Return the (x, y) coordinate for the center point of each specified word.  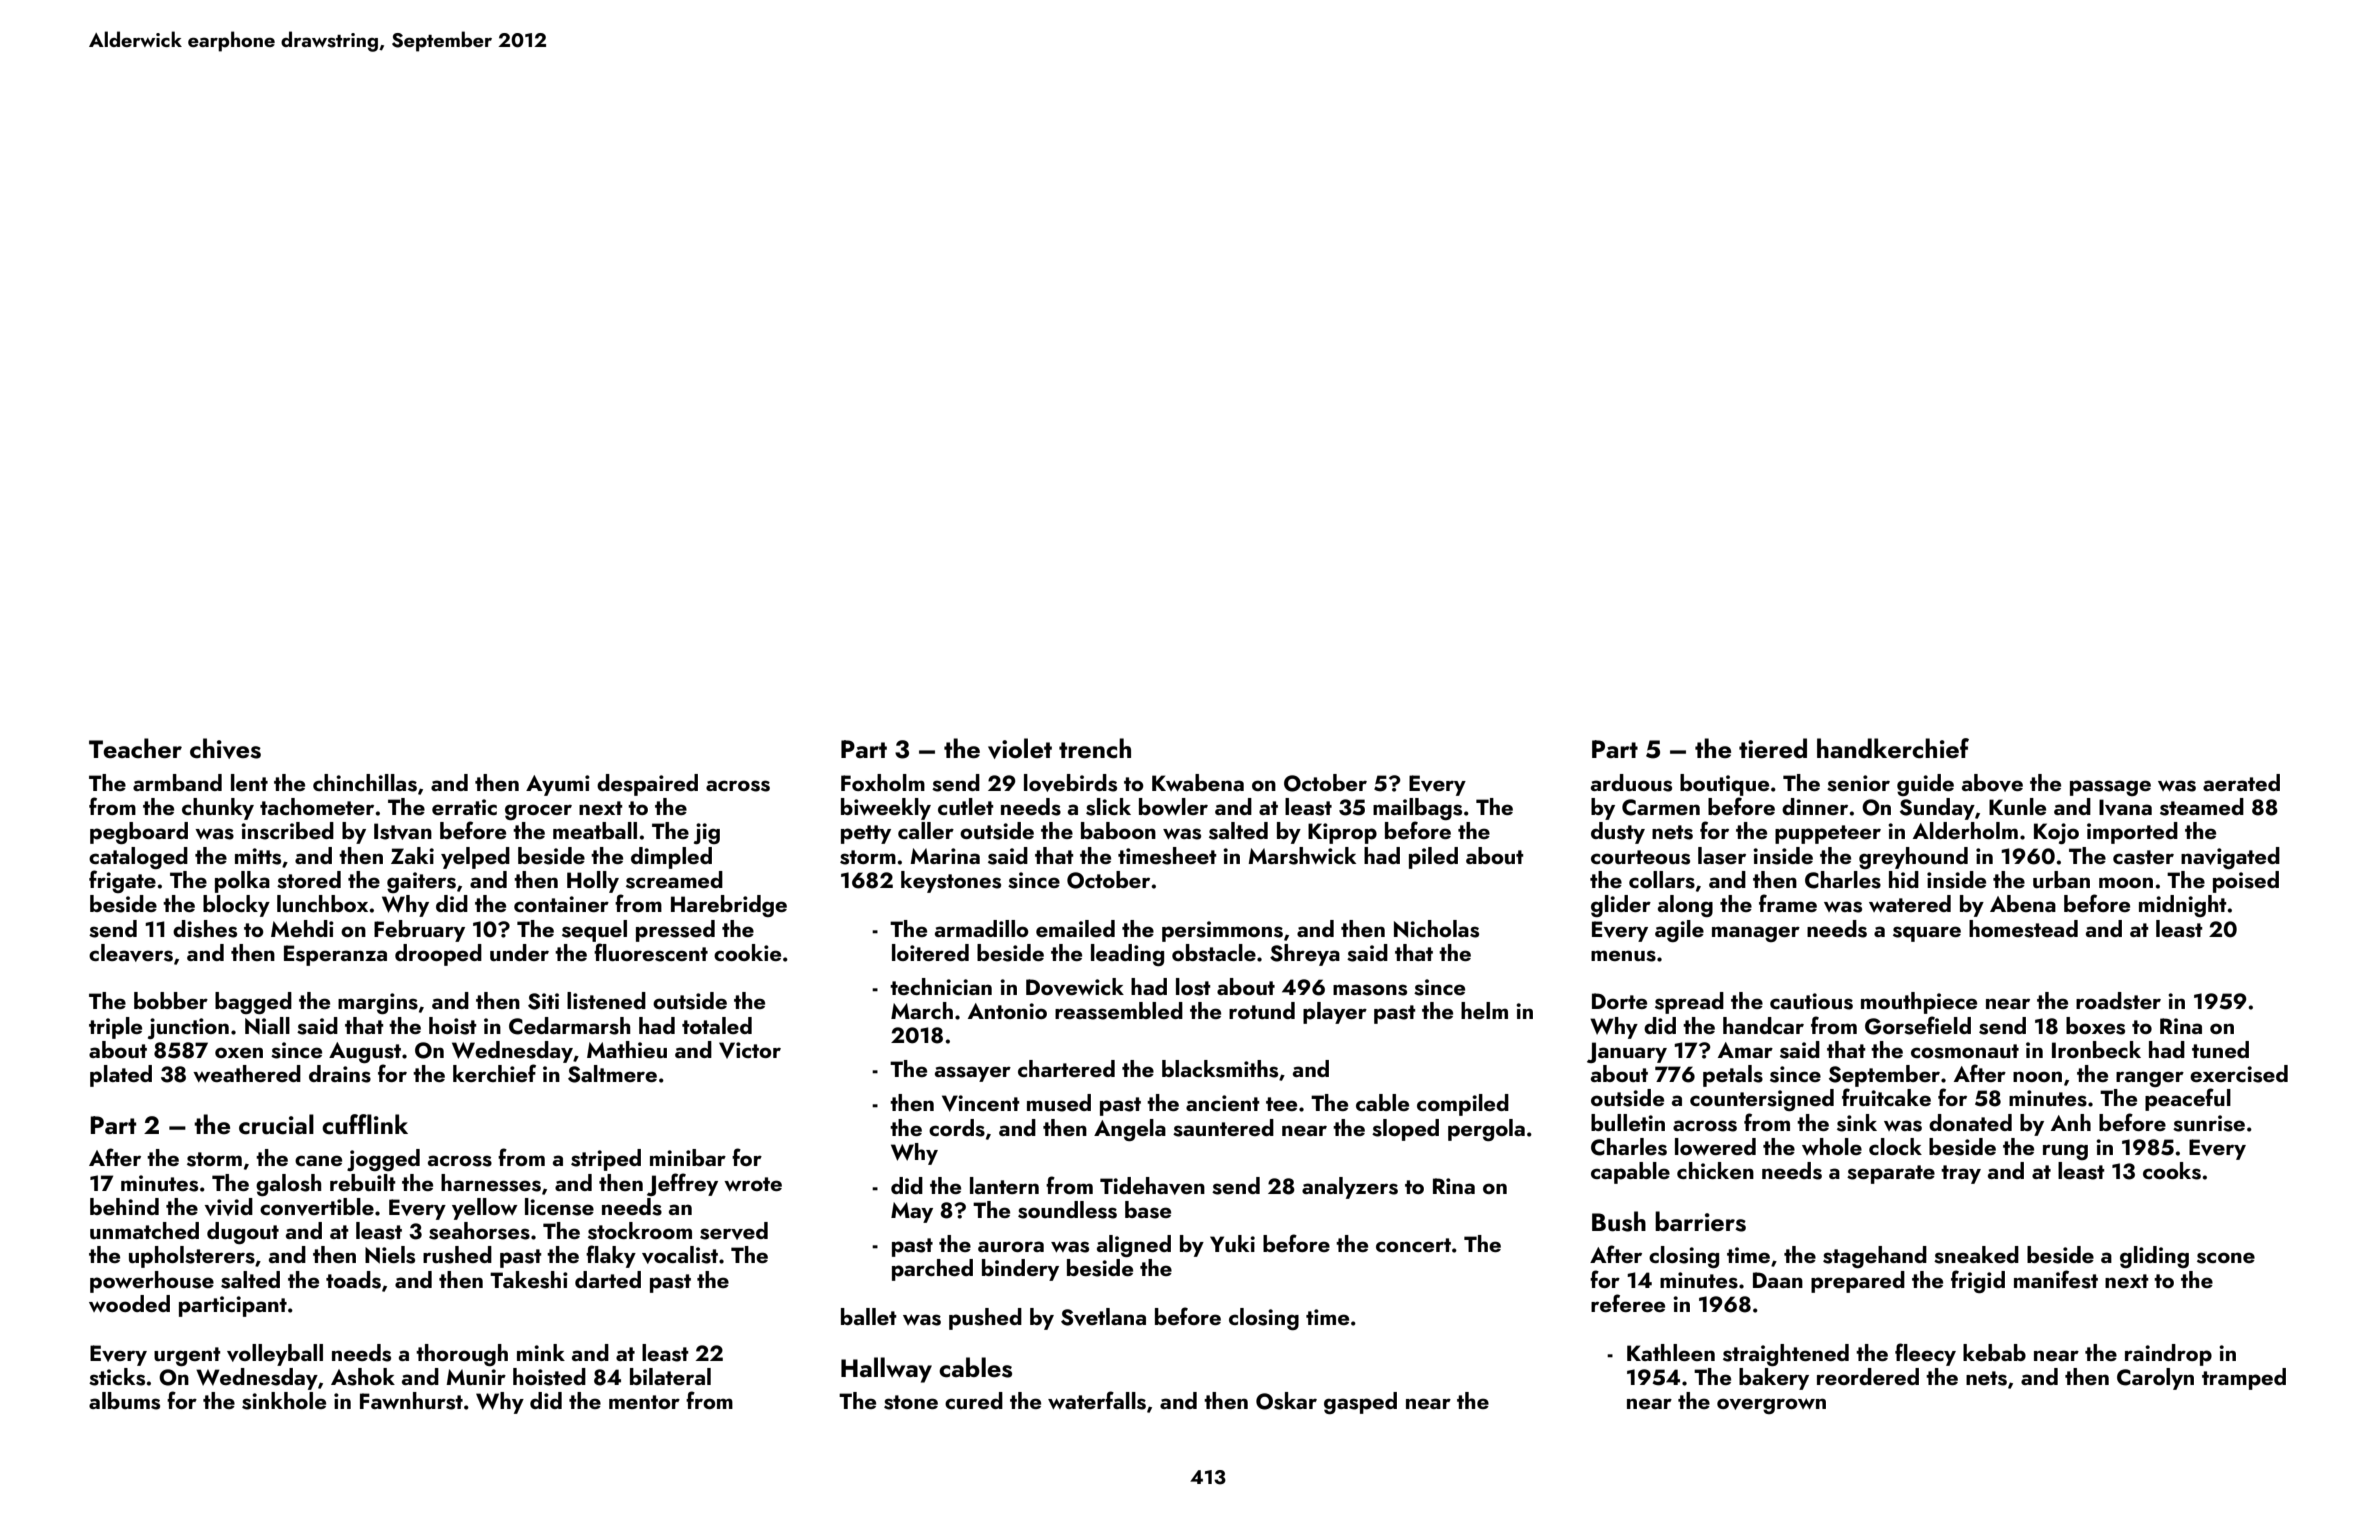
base (1148, 1210)
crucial (276, 1124)
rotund (1262, 1010)
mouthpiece (1919, 1003)
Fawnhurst (411, 1401)
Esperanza (335, 955)
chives (225, 748)
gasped (1360, 1403)
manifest (2056, 1279)
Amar (1745, 1050)
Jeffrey (682, 1184)
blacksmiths (1220, 1069)
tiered (1773, 748)
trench (1095, 748)
